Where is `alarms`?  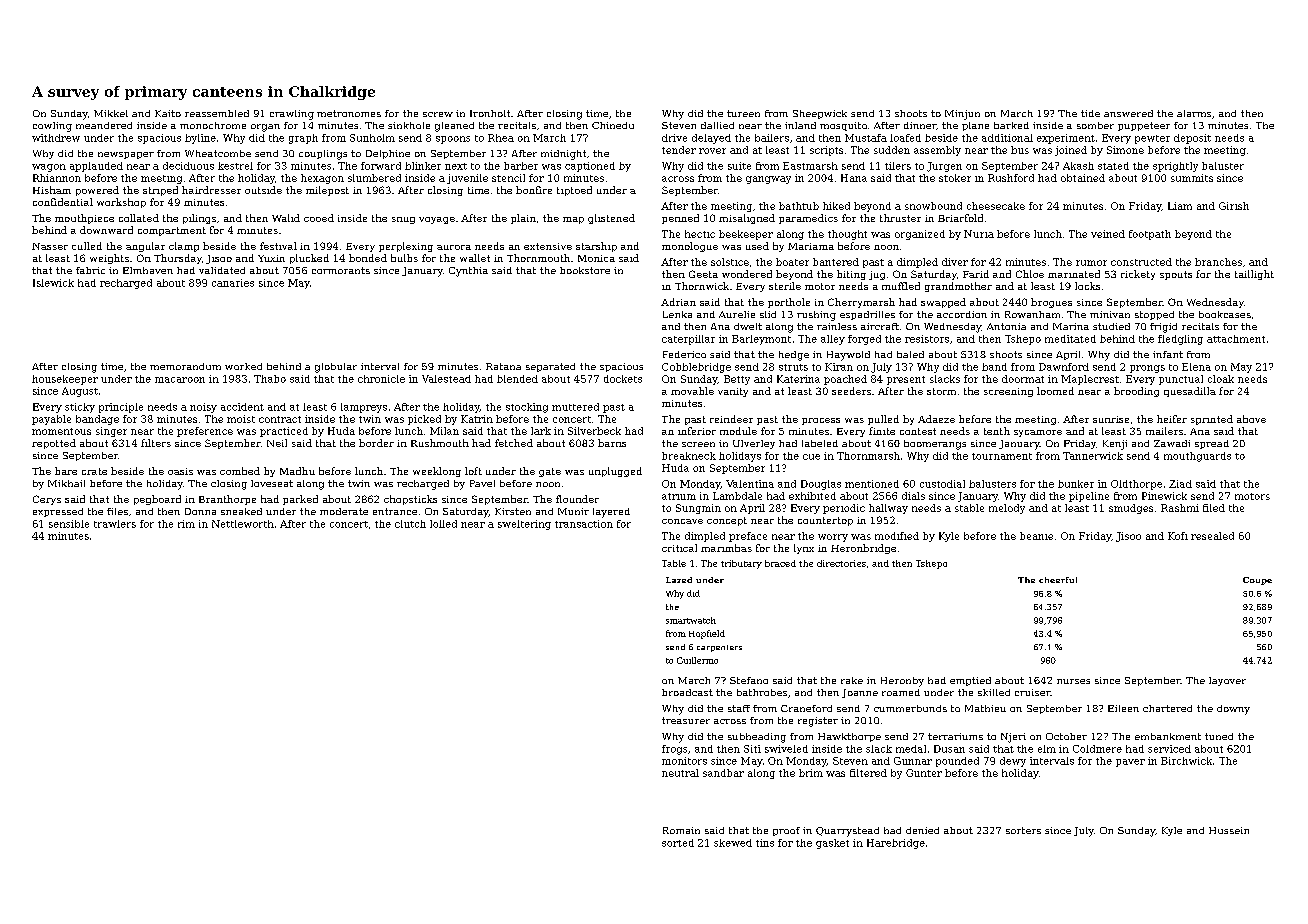
alarms is located at coordinates (1194, 113).
